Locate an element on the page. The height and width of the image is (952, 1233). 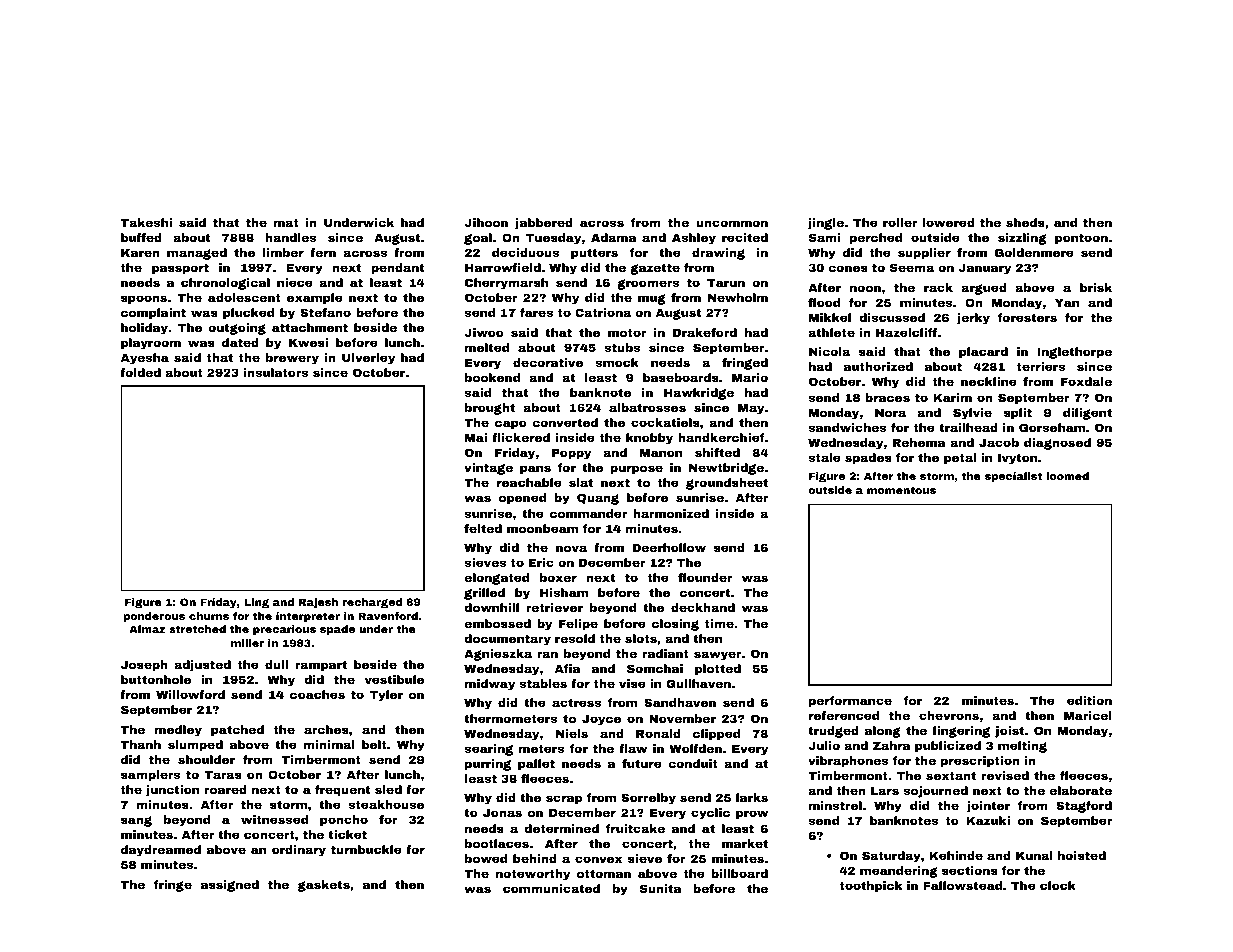
Adama is located at coordinates (614, 237).
